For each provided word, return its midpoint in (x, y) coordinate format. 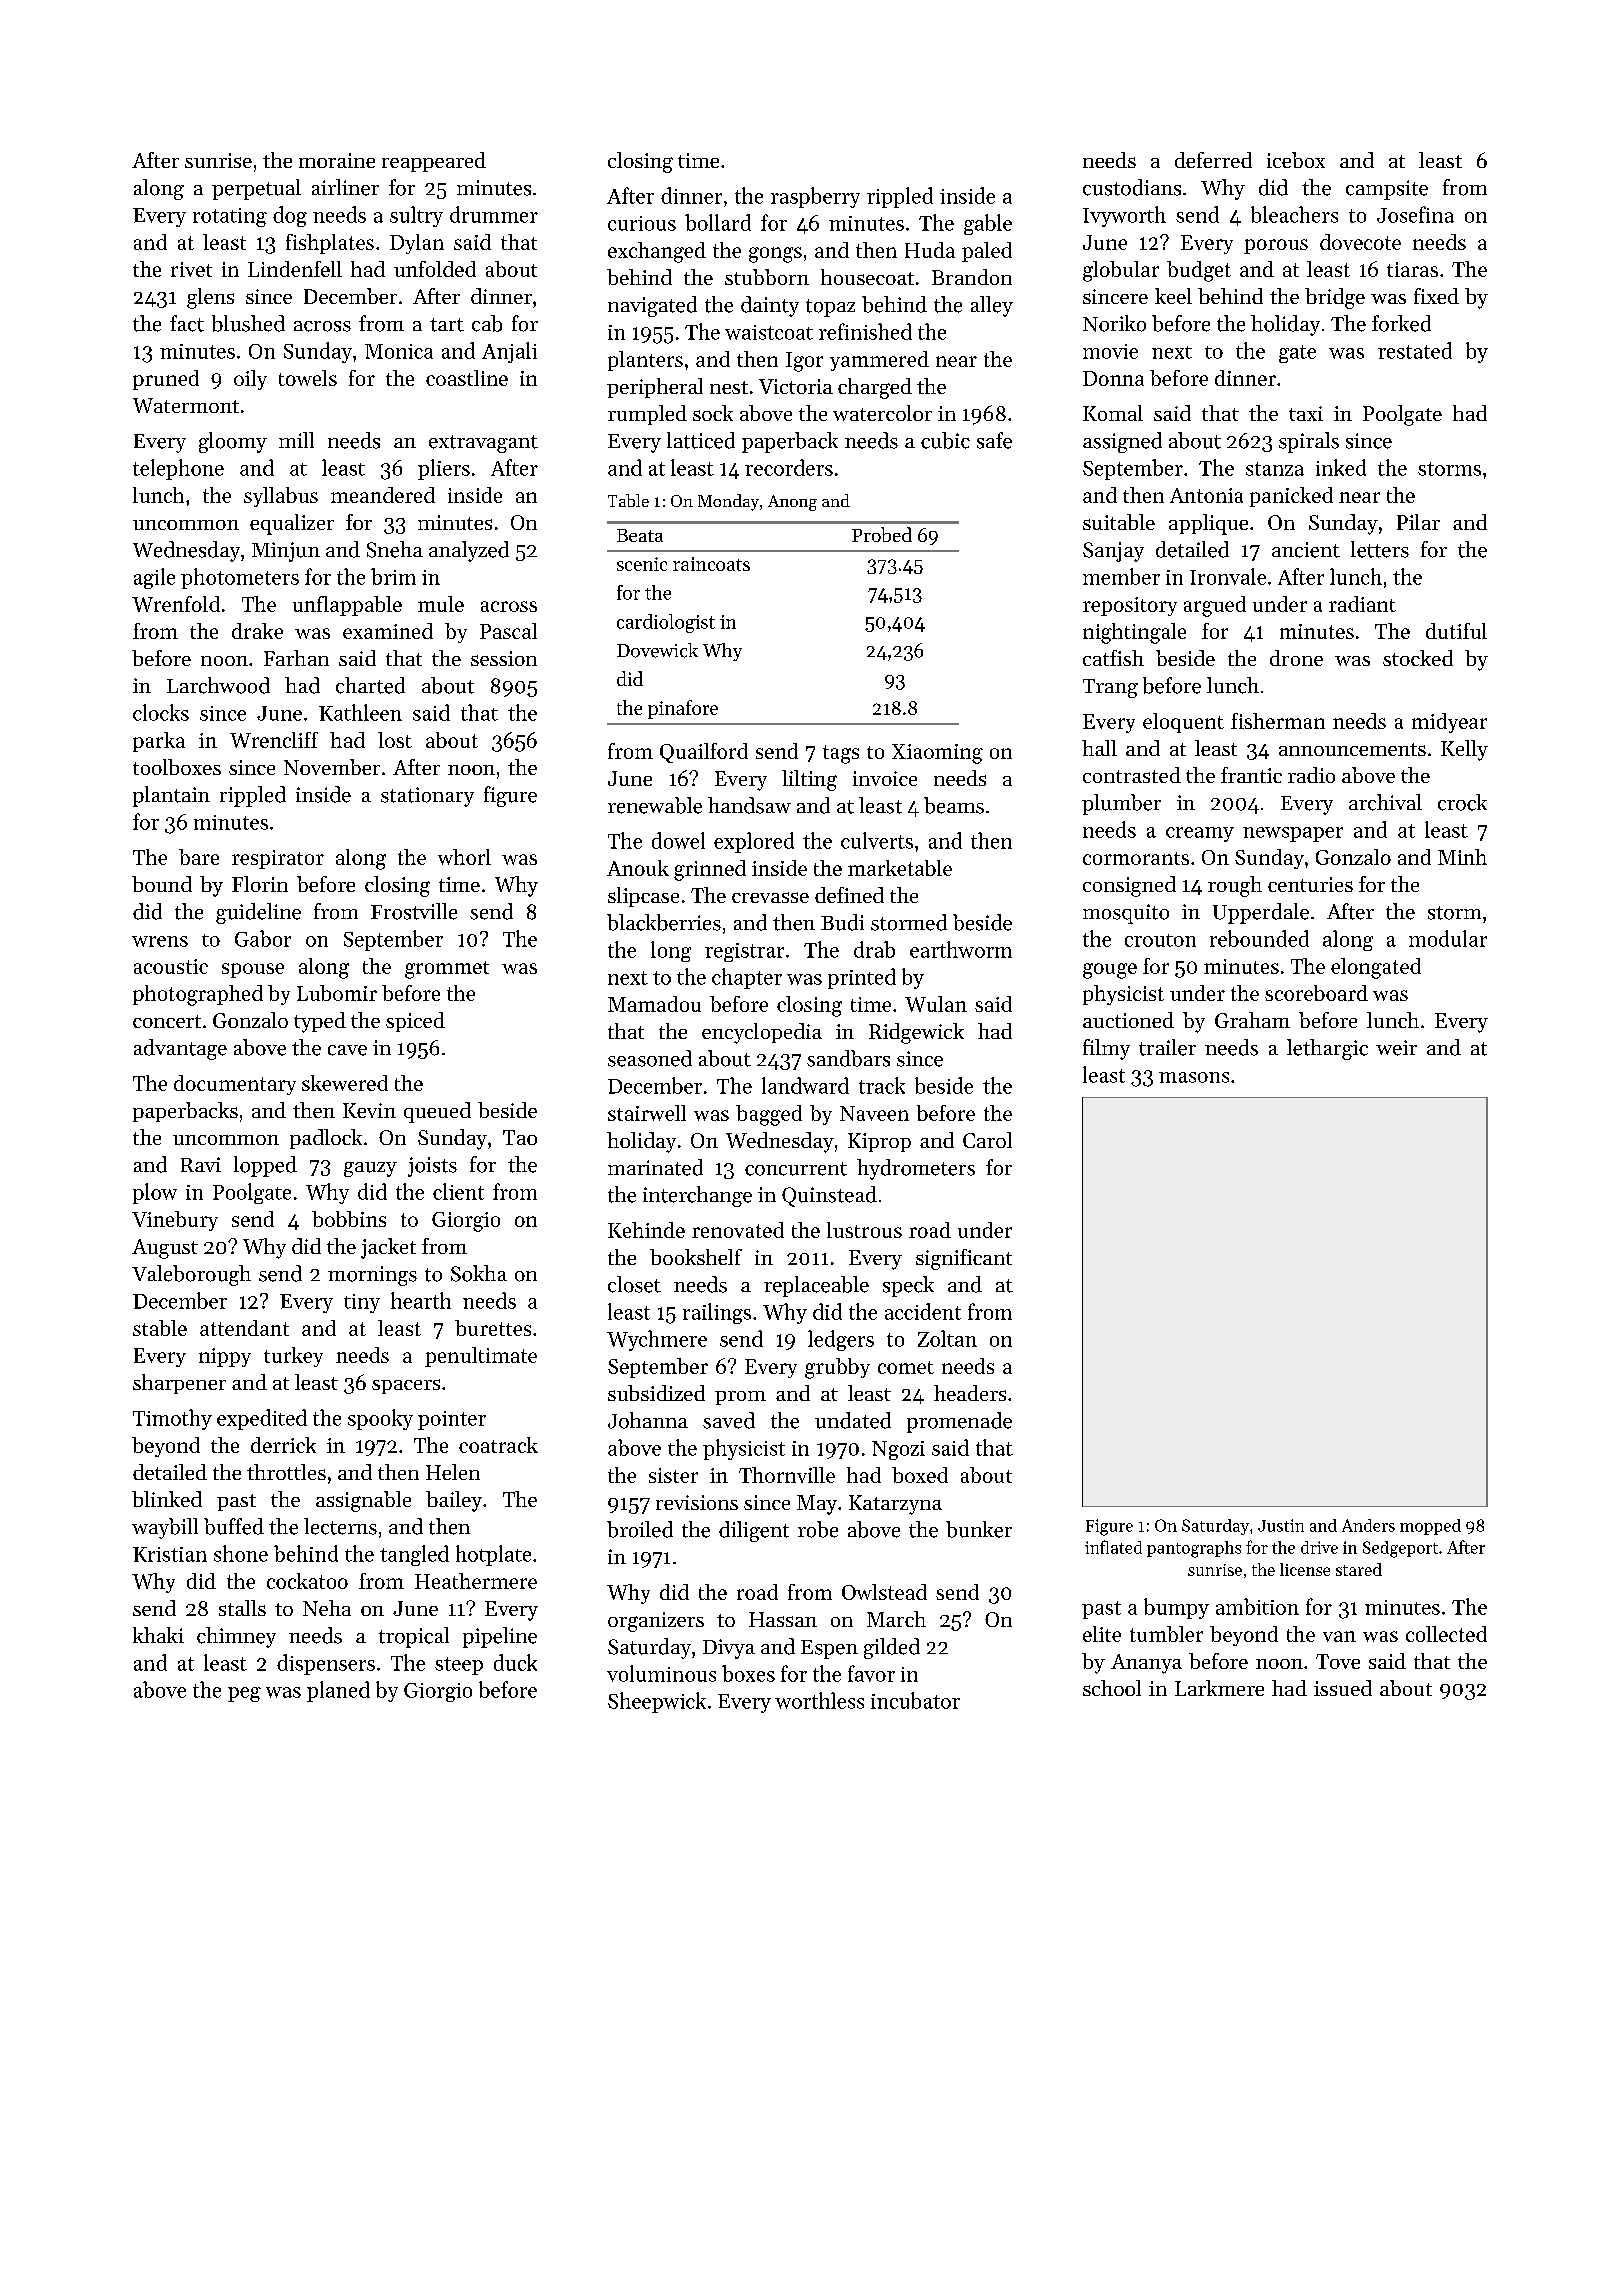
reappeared (434, 162)
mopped (1430, 1527)
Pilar (1418, 522)
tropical (414, 1637)
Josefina (1415, 214)
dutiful (1456, 631)
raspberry (815, 197)
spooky (380, 1419)
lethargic (1327, 1049)
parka (159, 742)
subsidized (656, 1393)
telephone (178, 469)
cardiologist (666, 623)
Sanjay (1113, 552)
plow (155, 1193)
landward (805, 1085)
